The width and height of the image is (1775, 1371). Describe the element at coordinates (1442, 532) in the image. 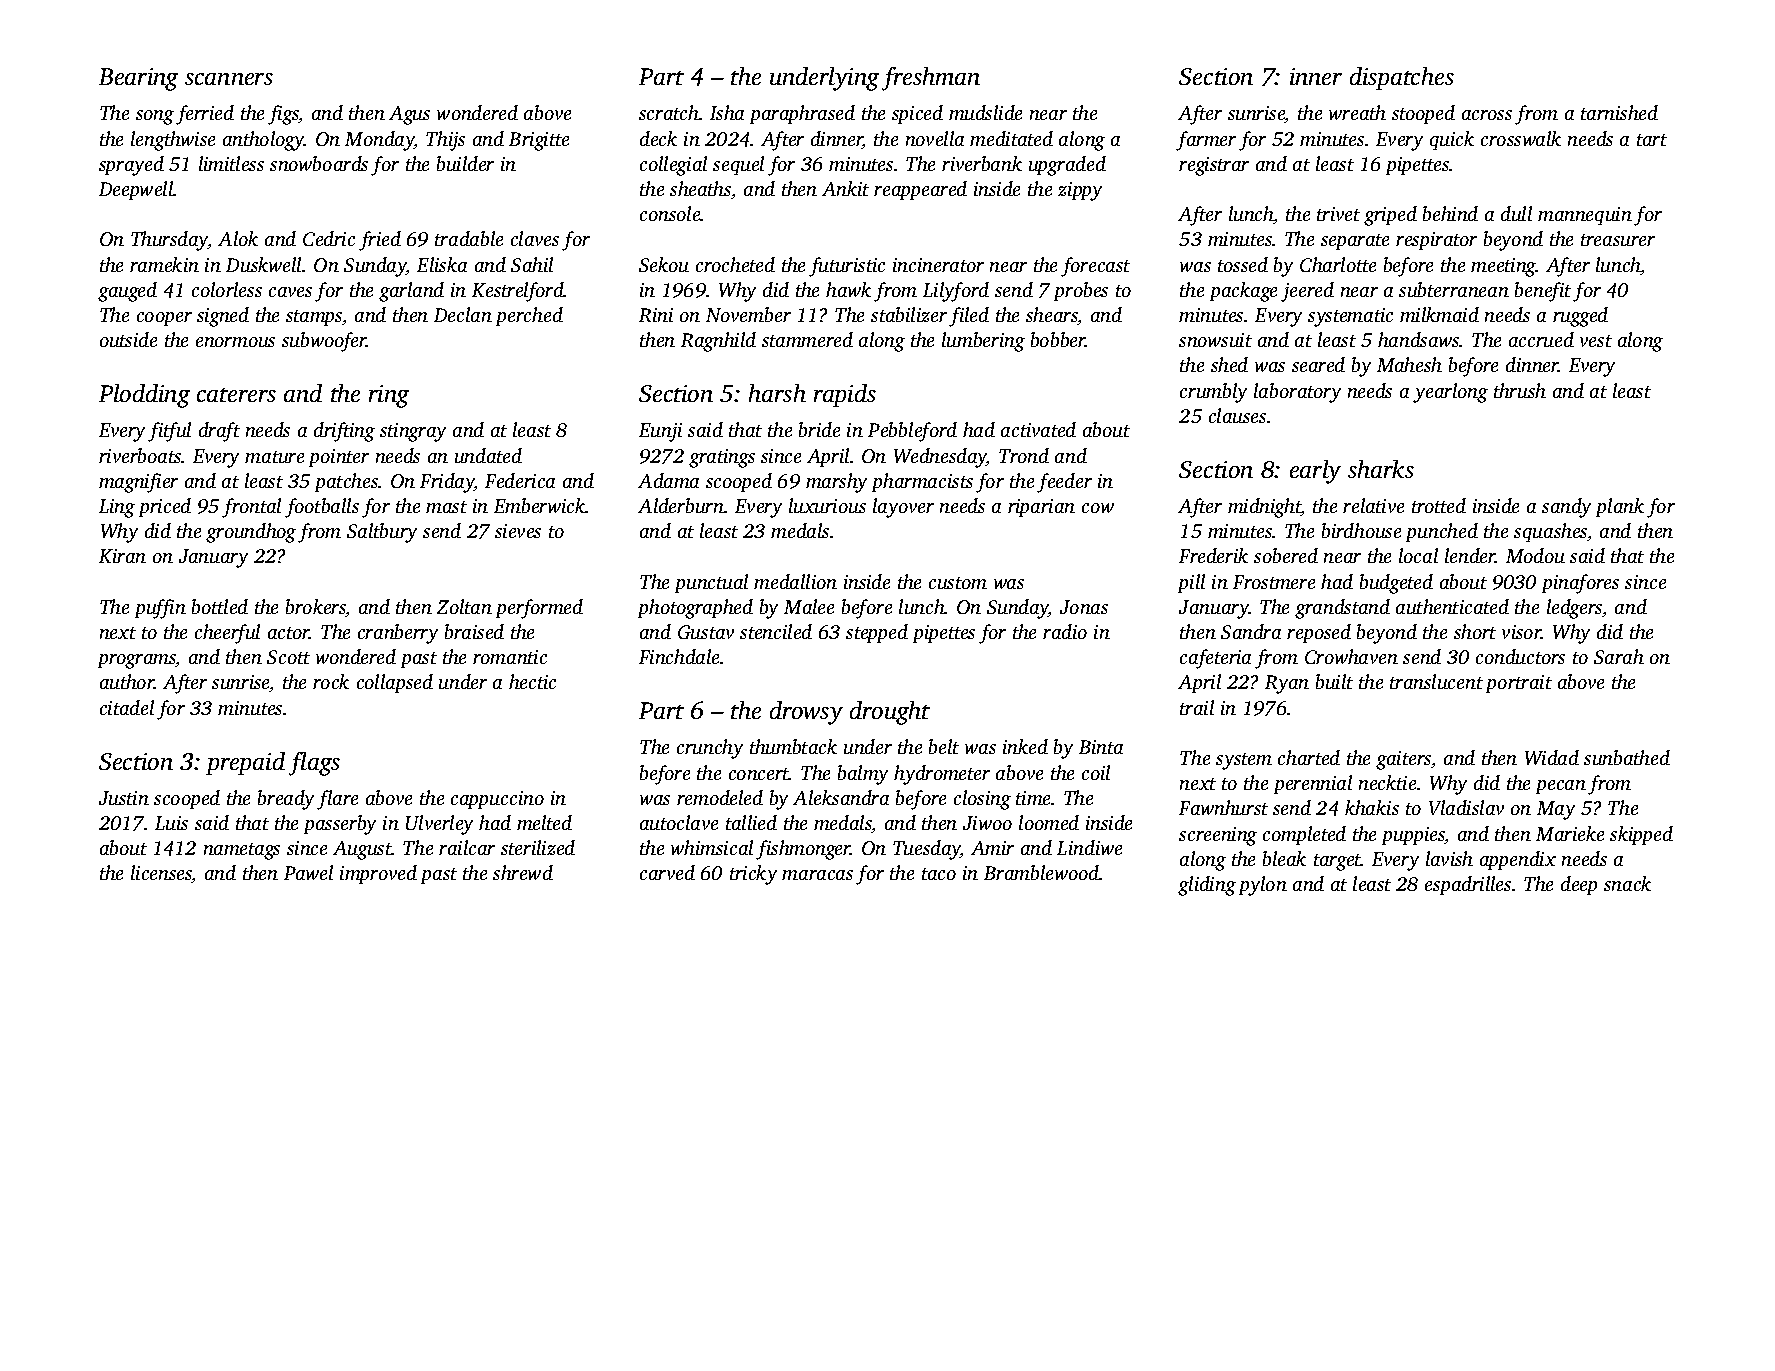

I see `punched` at that location.
